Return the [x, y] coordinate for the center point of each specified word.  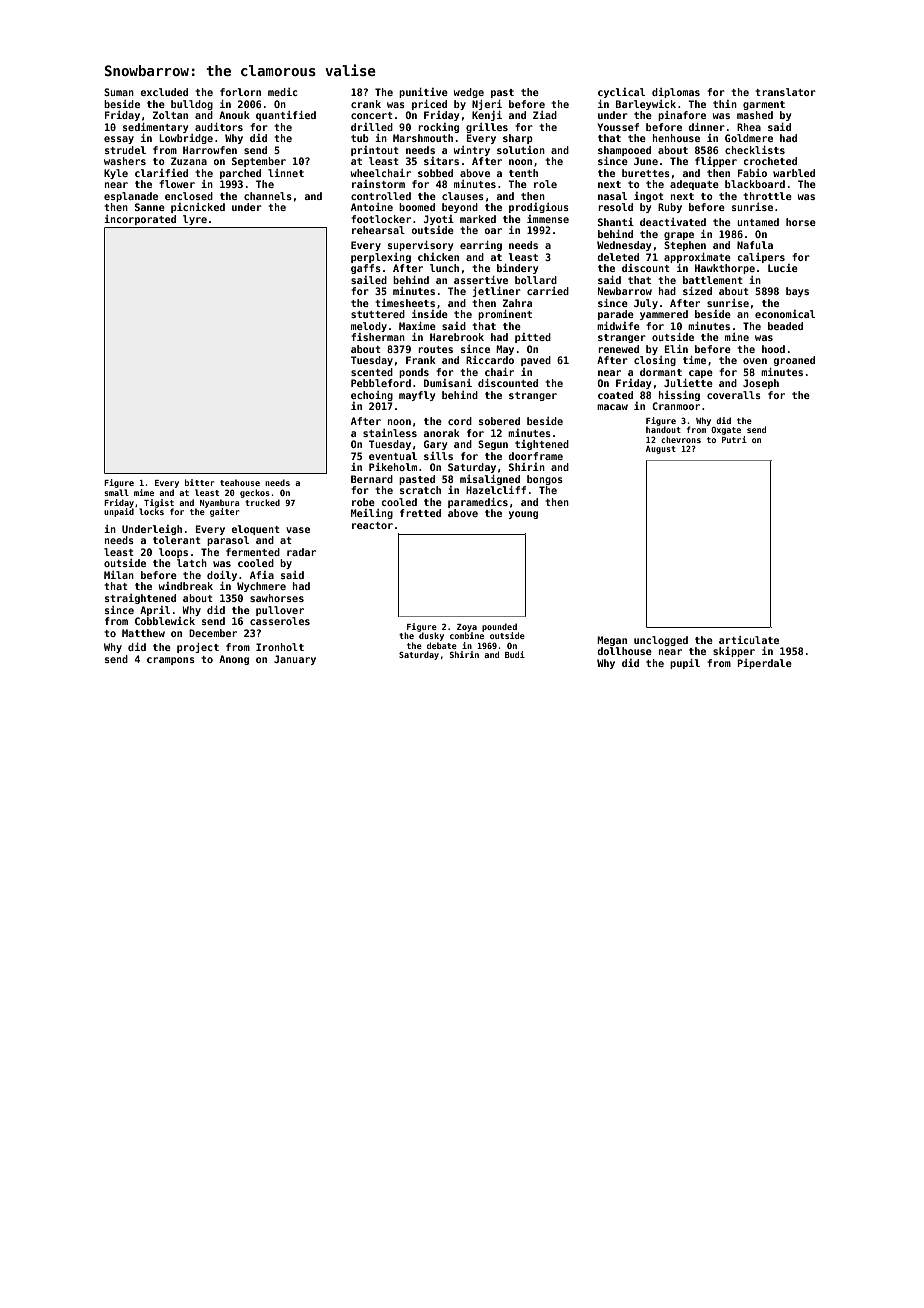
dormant [661, 372]
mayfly [417, 396]
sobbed [435, 173]
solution [521, 150]
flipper [716, 162]
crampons [171, 661]
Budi [515, 654]
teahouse [240, 482]
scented [372, 372]
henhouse [676, 138]
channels [268, 196]
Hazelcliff [496, 490]
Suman [119, 92]
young [523, 515]
